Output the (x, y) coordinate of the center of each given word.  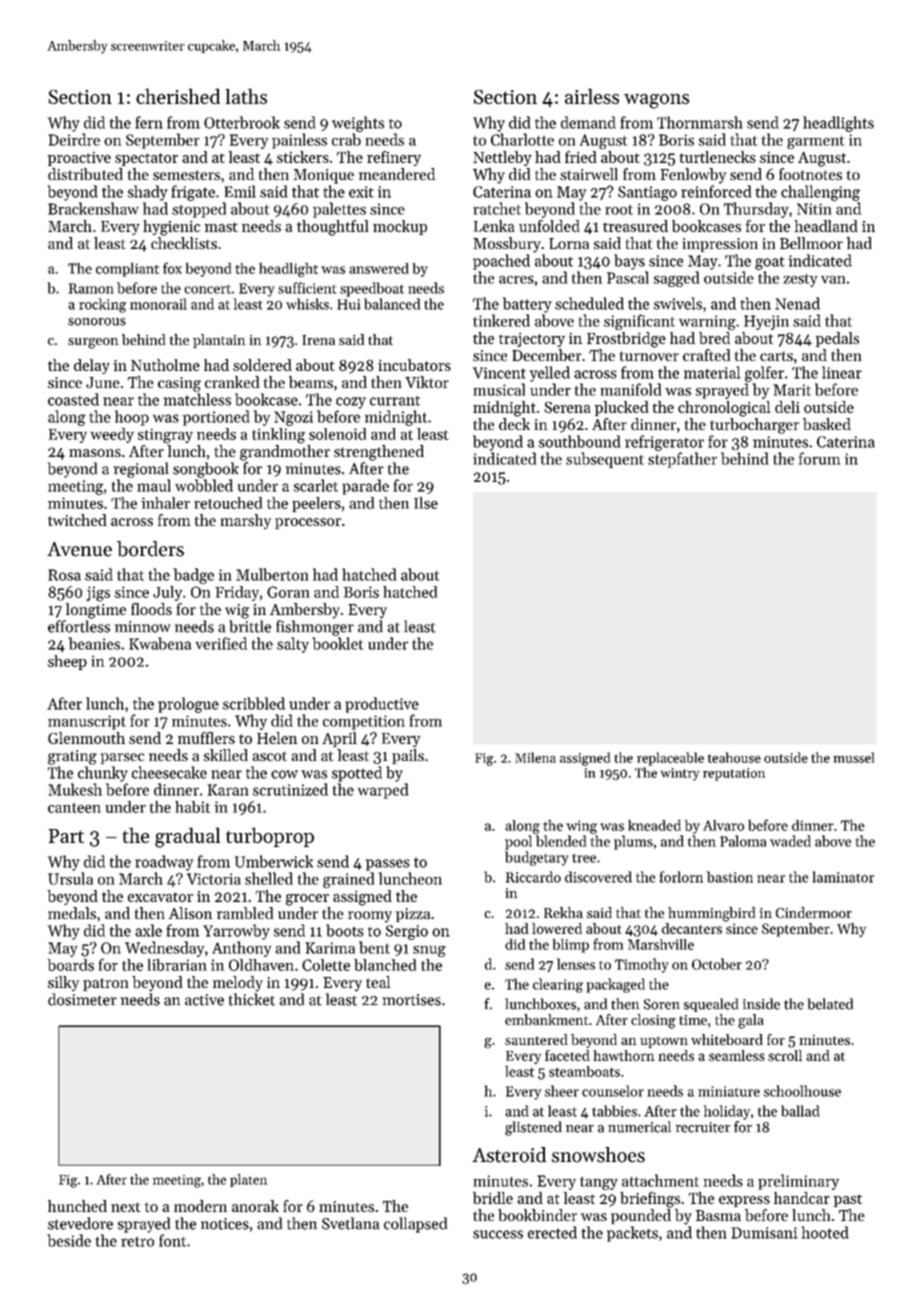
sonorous (97, 322)
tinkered (501, 320)
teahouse (734, 757)
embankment (546, 1019)
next (126, 1207)
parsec (122, 758)
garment (816, 142)
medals (72, 913)
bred (714, 338)
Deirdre (74, 139)
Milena (535, 757)
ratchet (497, 208)
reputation (734, 774)
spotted (357, 774)
